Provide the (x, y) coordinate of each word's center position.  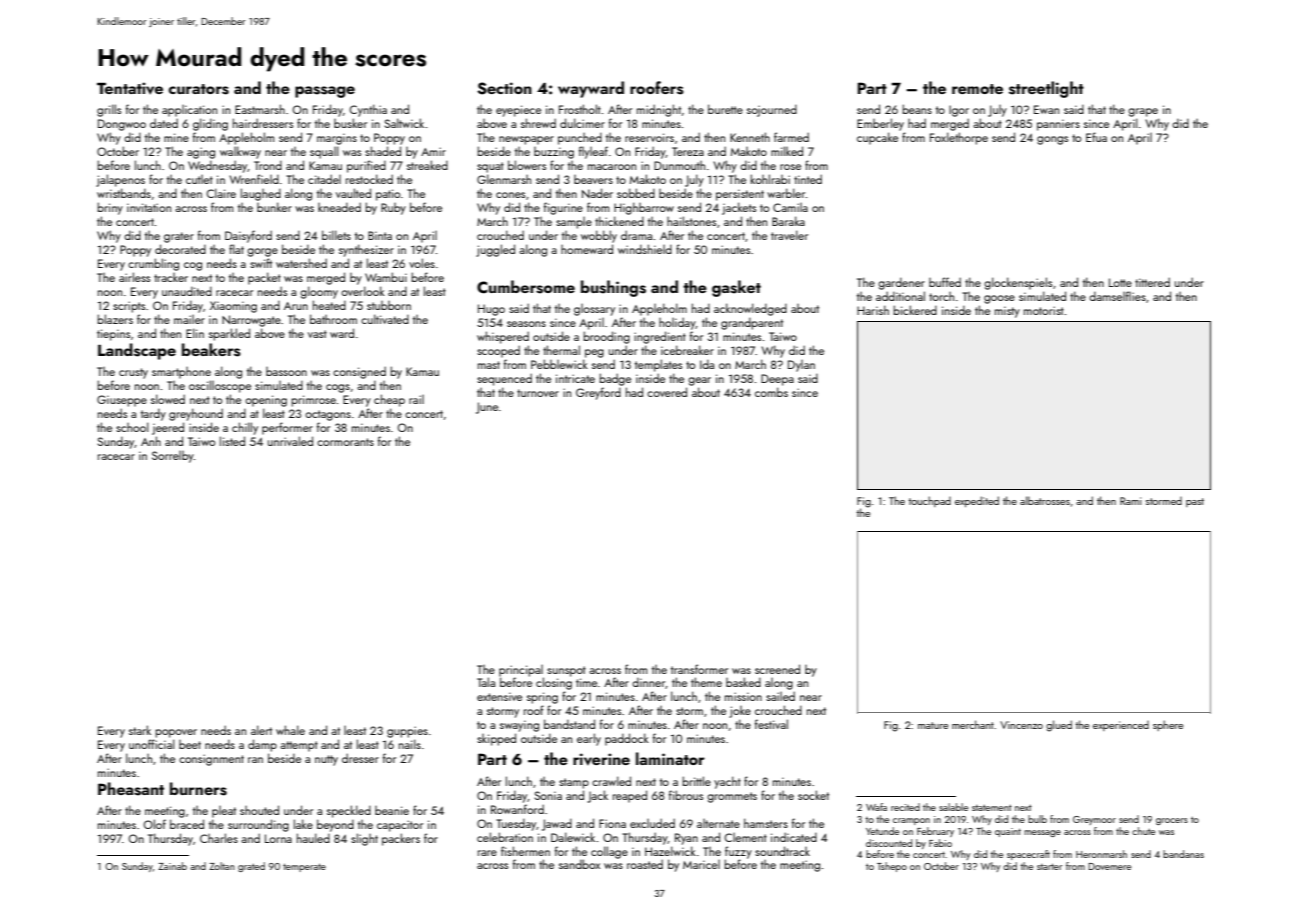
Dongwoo (122, 125)
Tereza (688, 151)
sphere (1168, 725)
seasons (526, 324)
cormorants (345, 442)
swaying (519, 726)
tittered (1152, 282)
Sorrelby (173, 457)
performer (287, 428)
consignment (211, 760)
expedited (977, 501)
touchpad (929, 501)
